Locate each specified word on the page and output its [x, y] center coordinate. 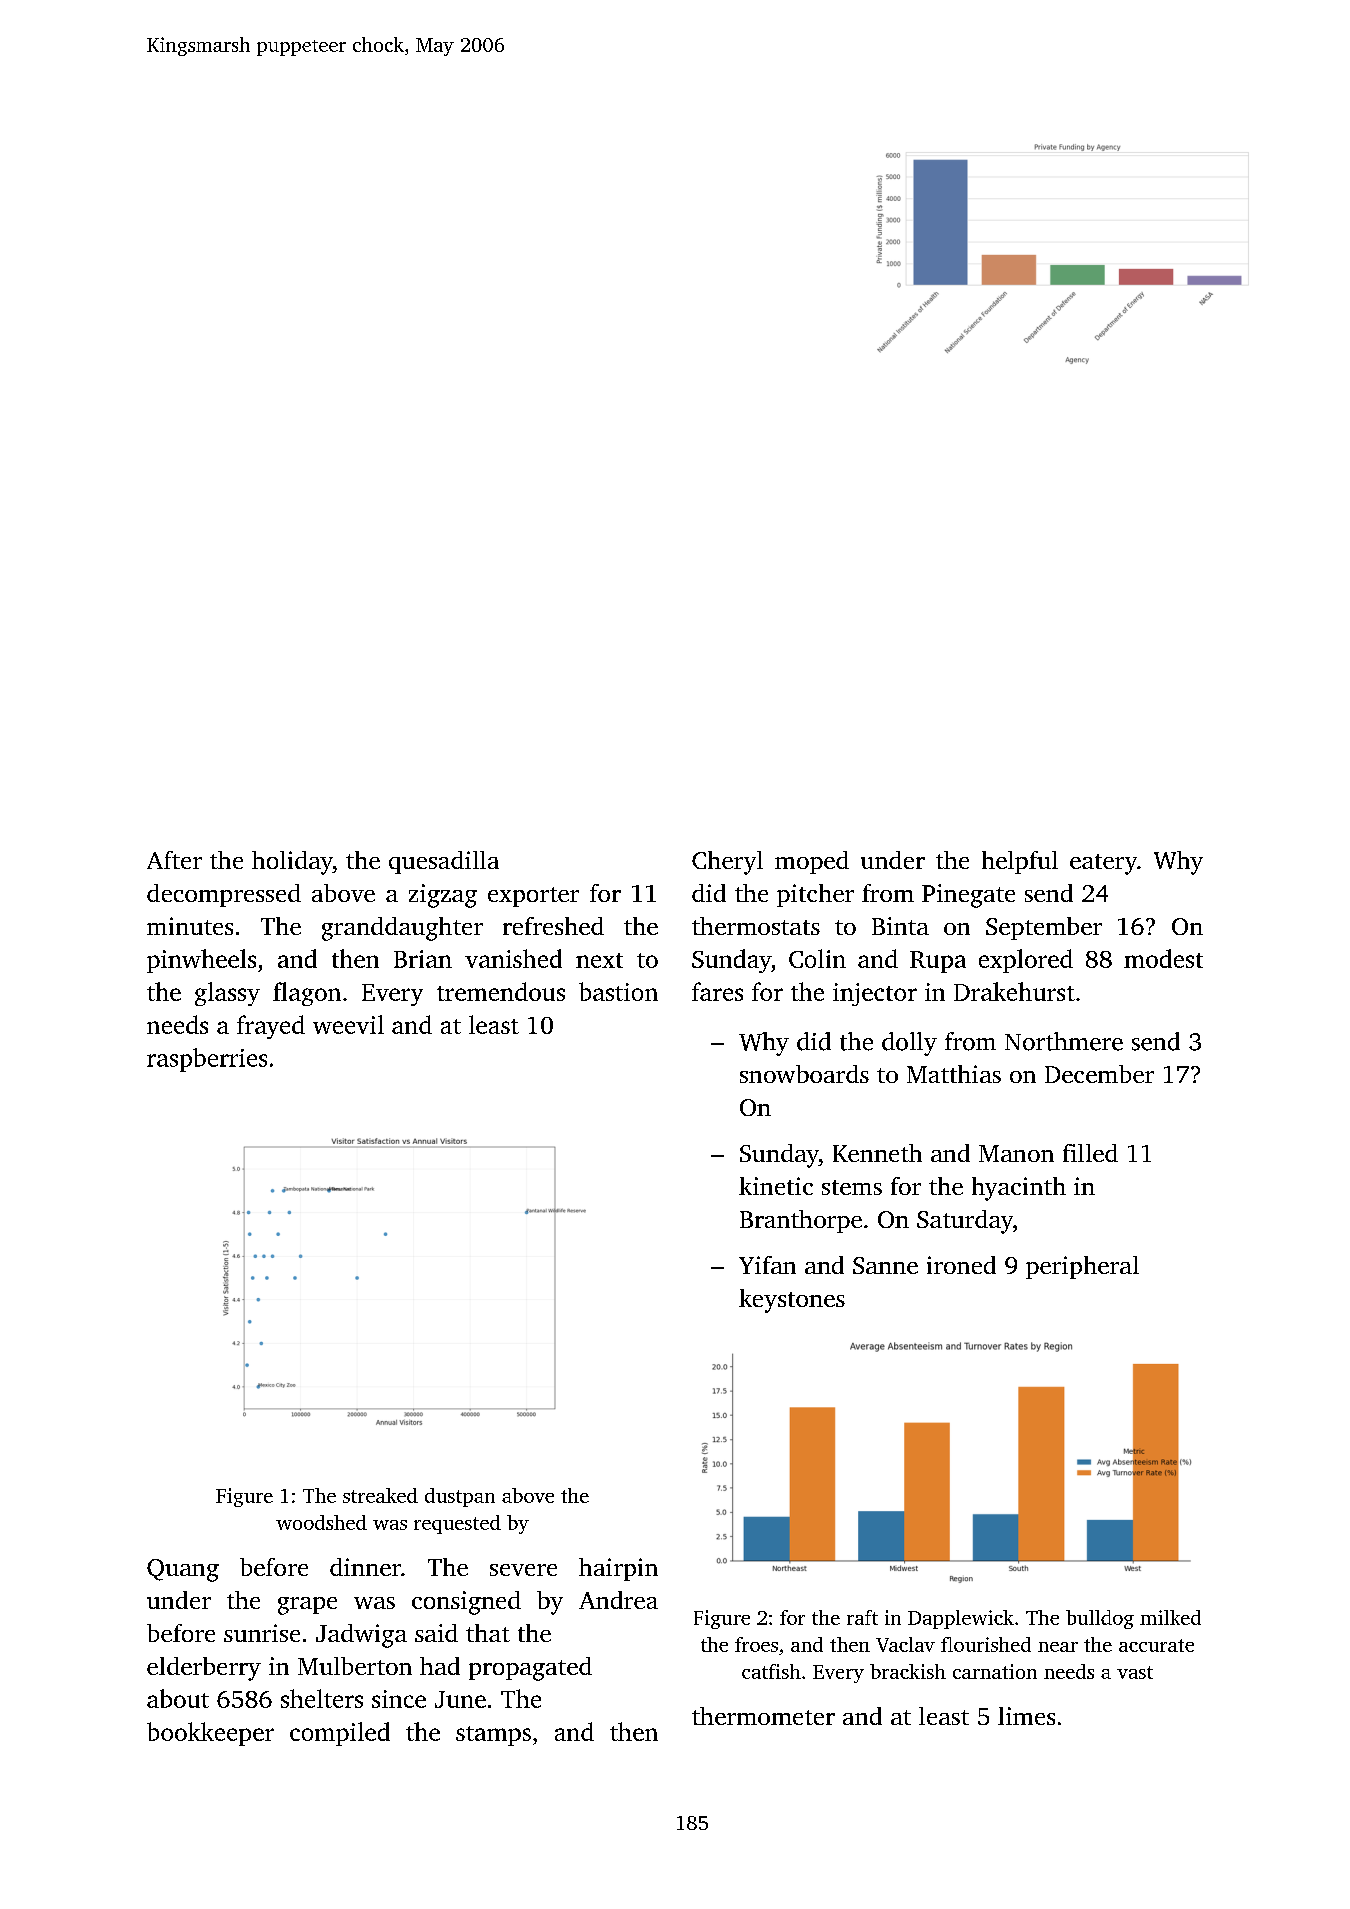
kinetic [776, 1186]
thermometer [763, 1716]
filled [1090, 1153]
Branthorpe [801, 1221]
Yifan [767, 1265]
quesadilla [444, 862]
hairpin [618, 1569]
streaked [380, 1495]
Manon [1016, 1153]
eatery [1103, 864]
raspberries [207, 1060]
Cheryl [727, 863]
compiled [340, 1734]
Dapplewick [961, 1619]
